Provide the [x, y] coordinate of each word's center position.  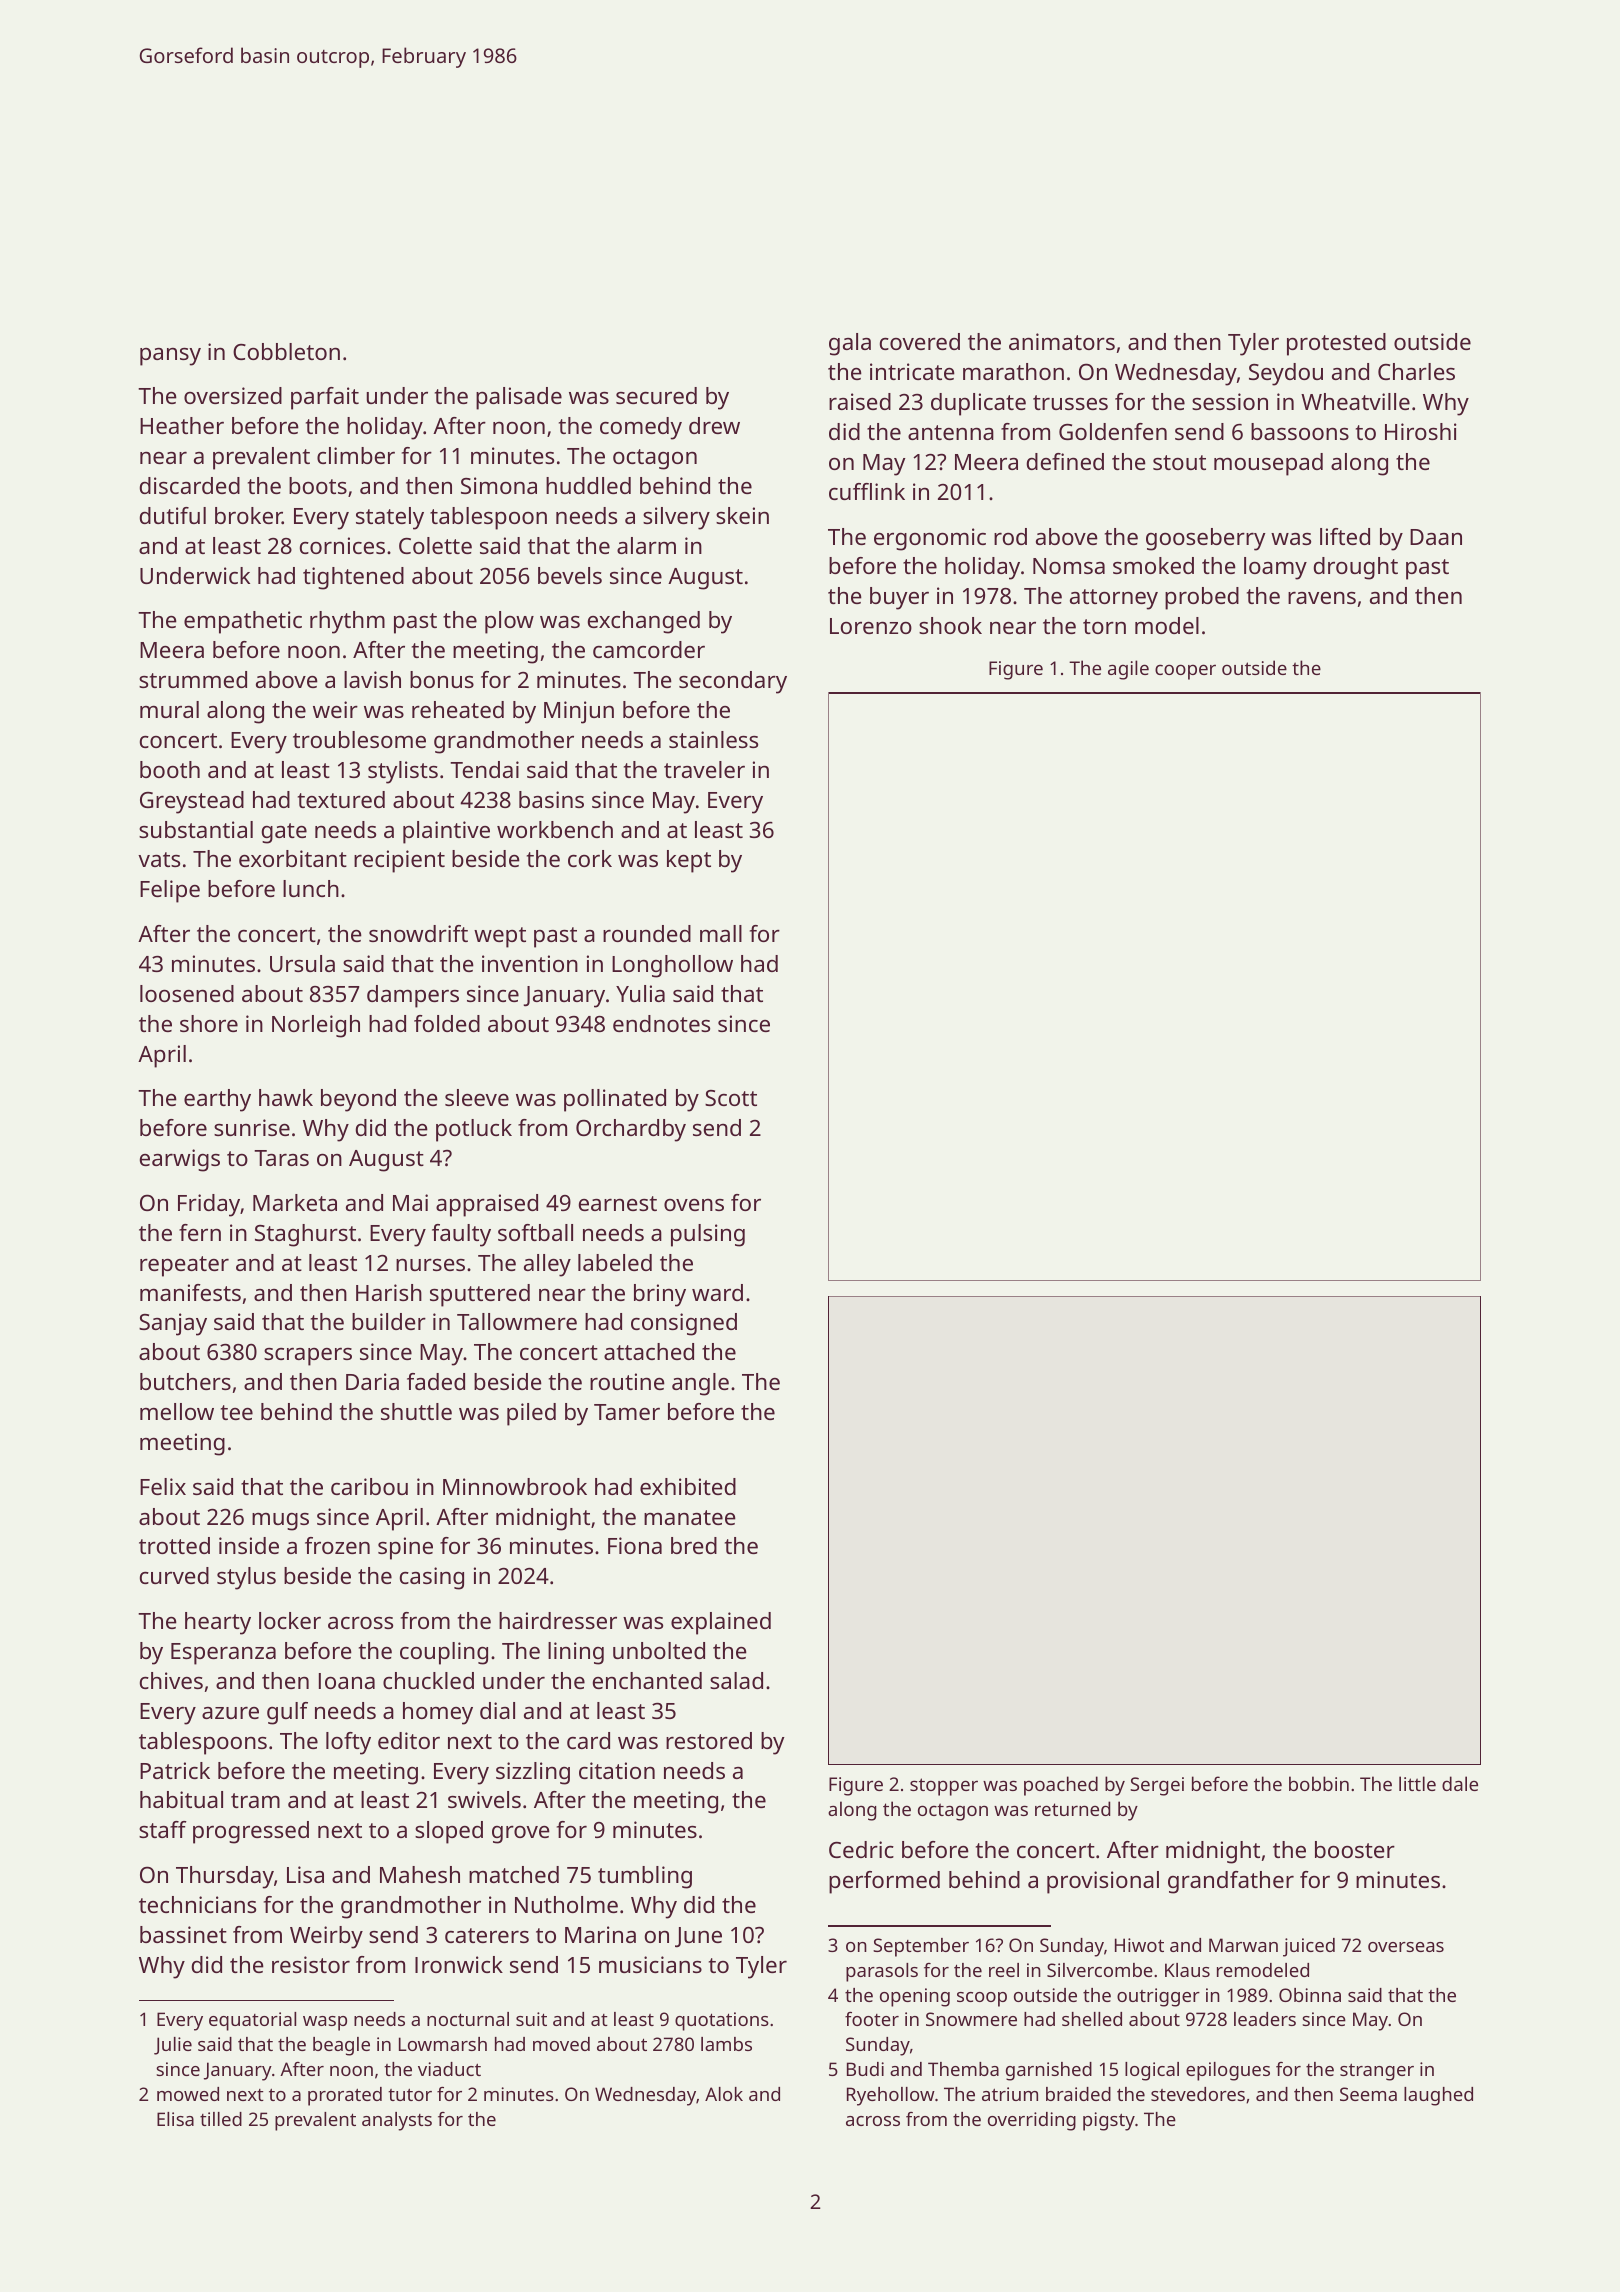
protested [1336, 344]
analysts [397, 2121]
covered [920, 341]
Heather [182, 425]
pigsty [1109, 2121]
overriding [1032, 2121]
